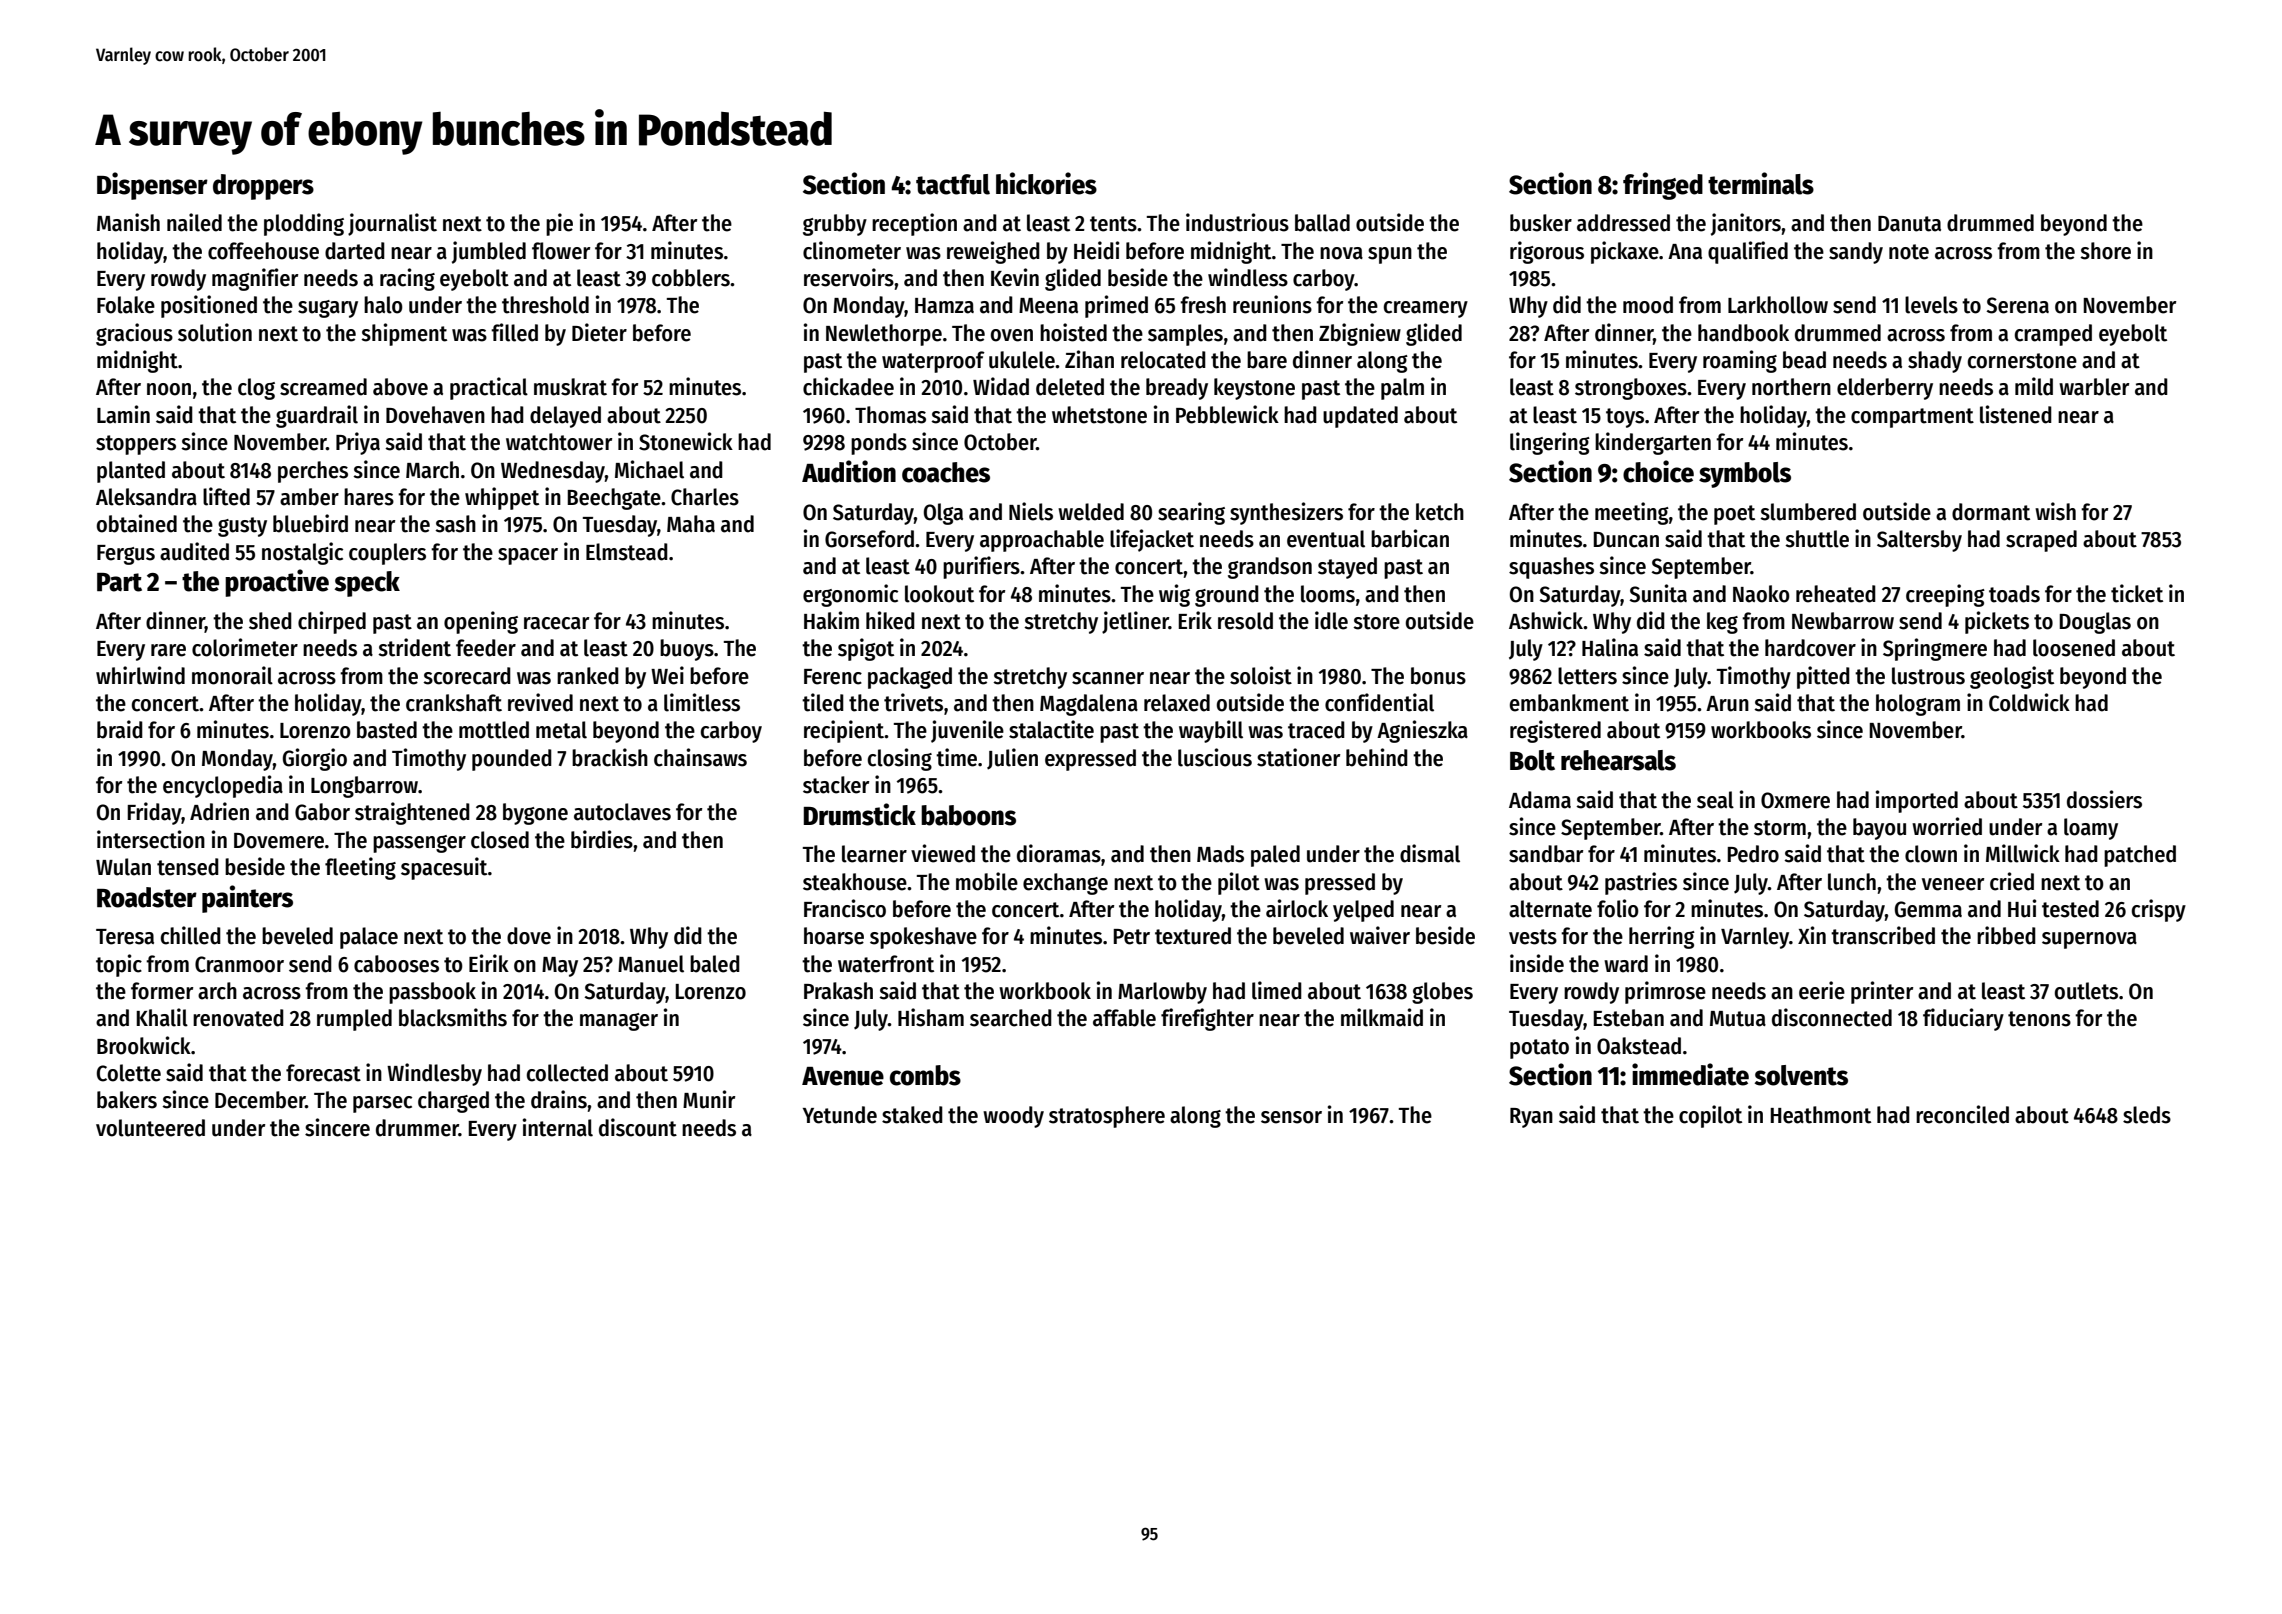 The height and width of the screenshot is (1614, 2282). I want to click on cobblers, so click(691, 278).
